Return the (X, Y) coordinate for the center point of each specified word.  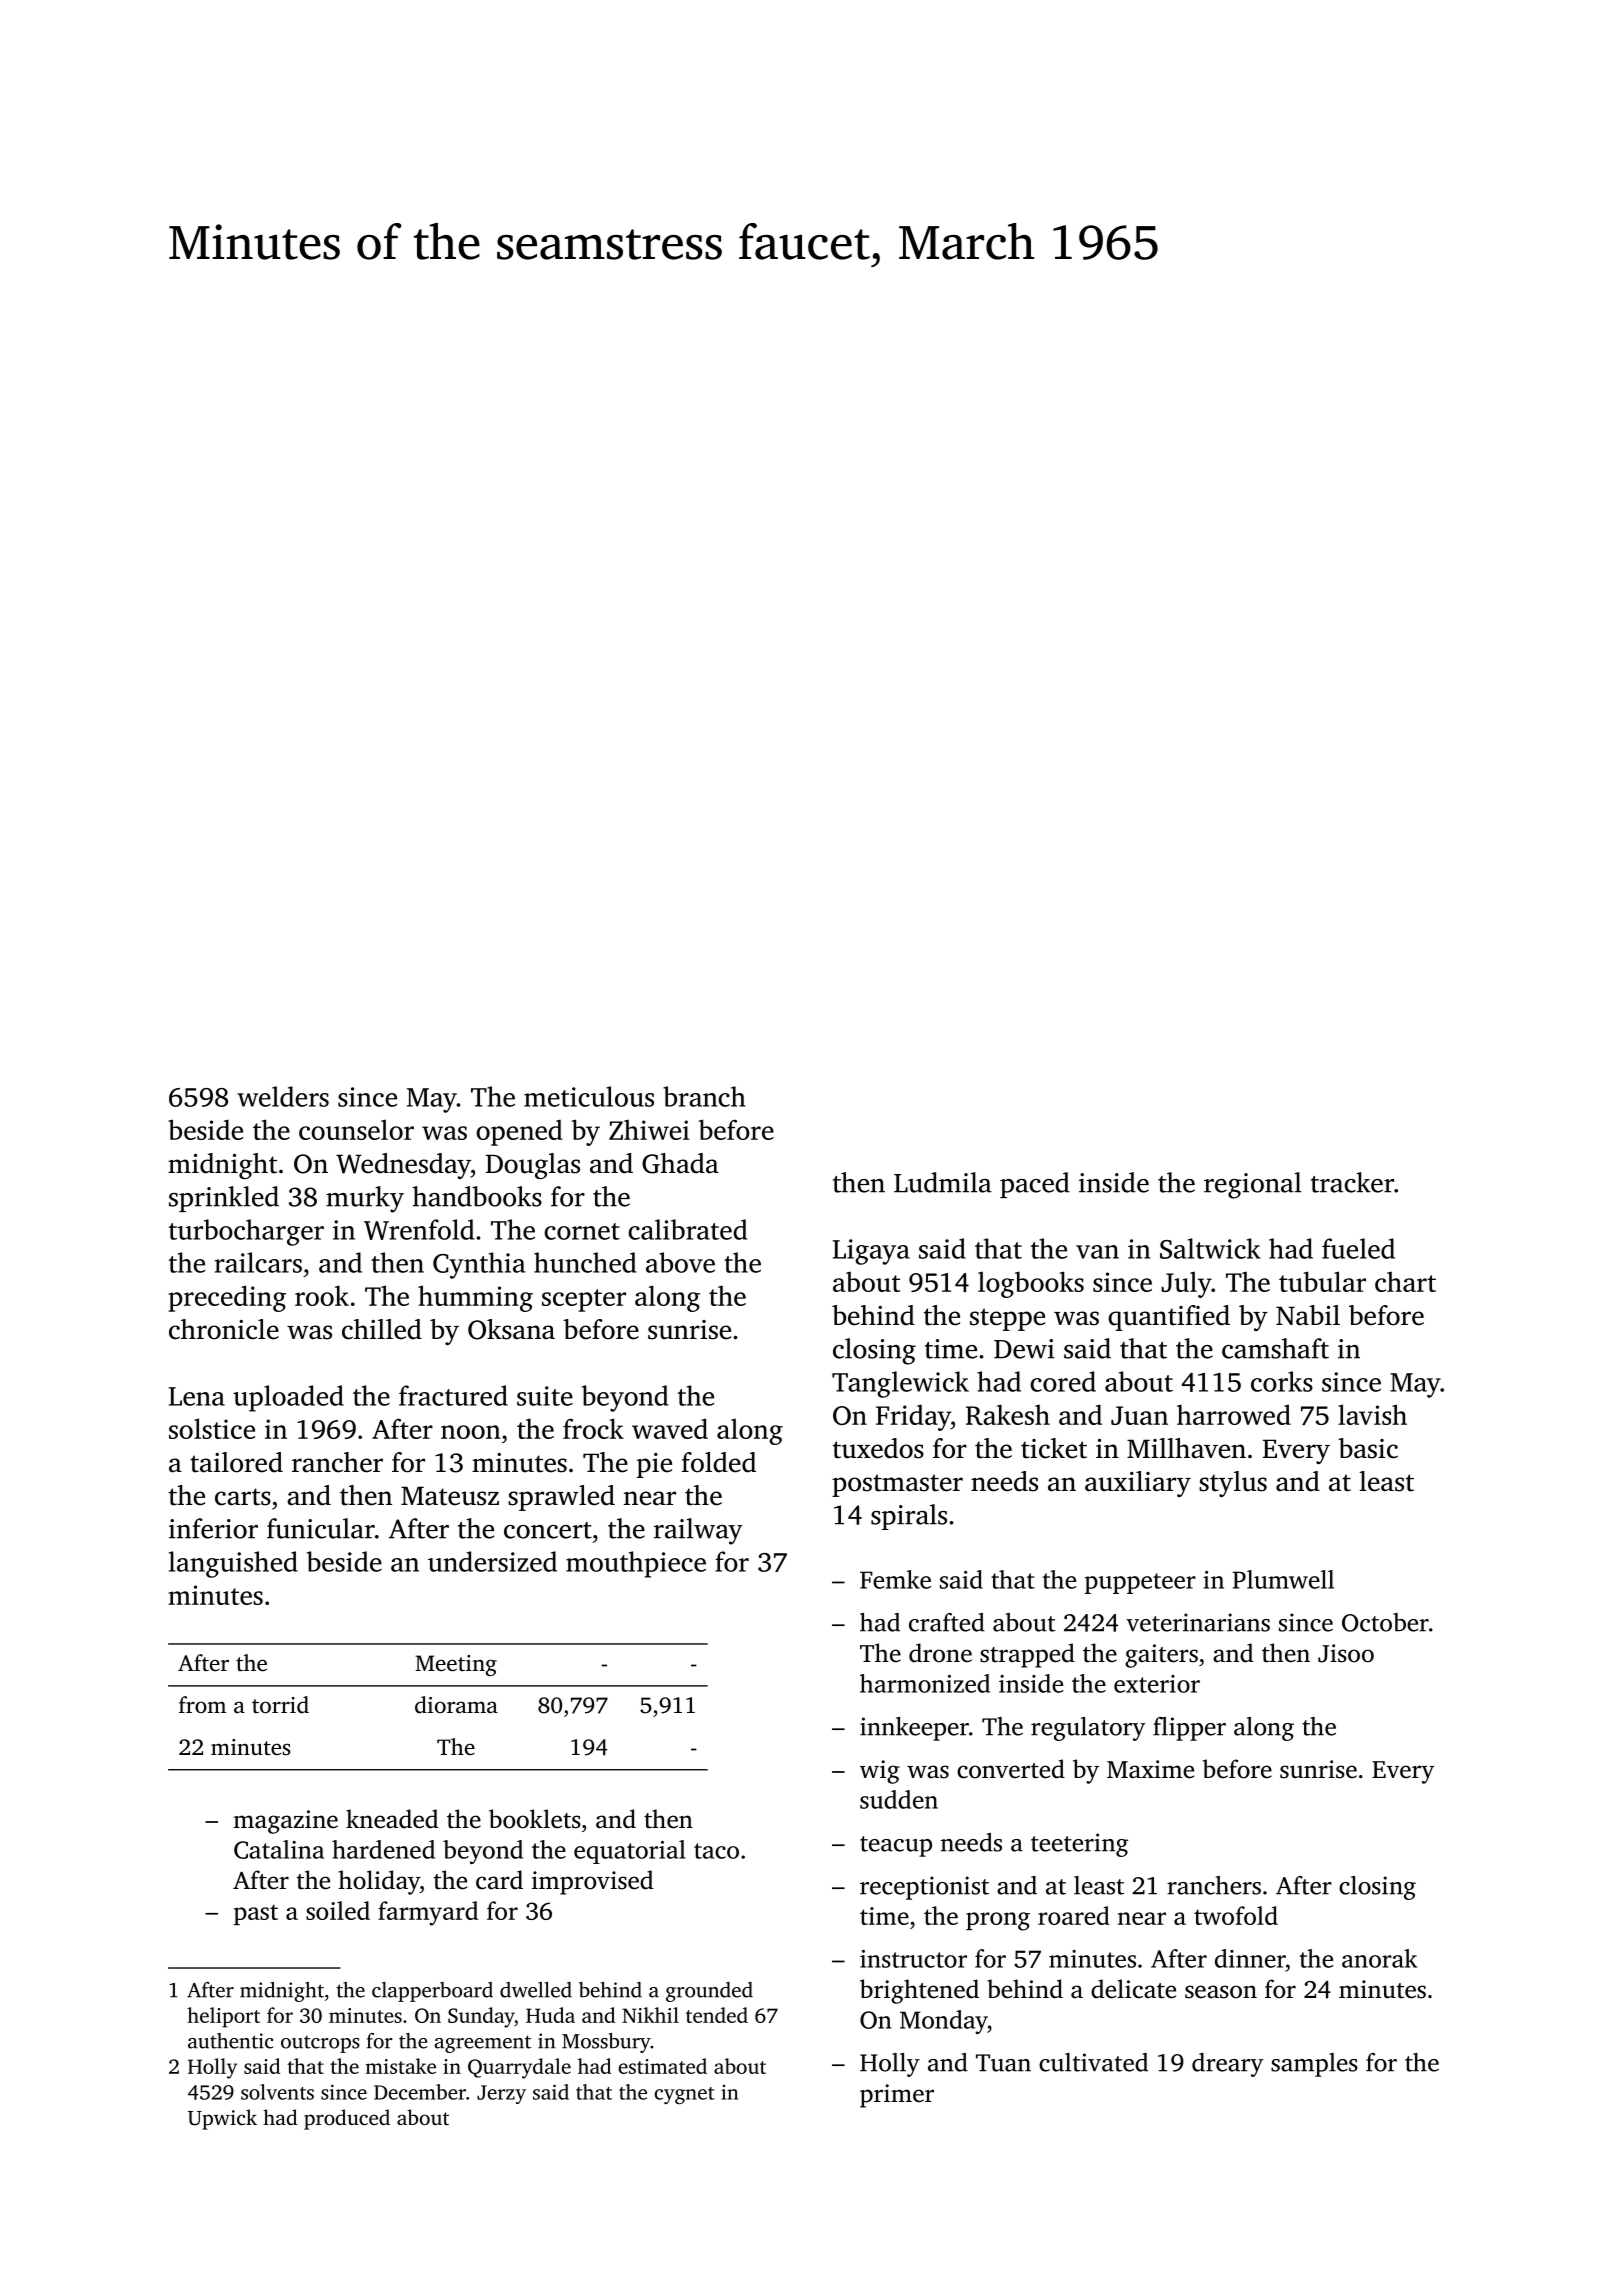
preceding (227, 1298)
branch (704, 1096)
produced (347, 2119)
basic (1368, 1448)
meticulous (589, 1096)
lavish (1372, 1414)
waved (670, 1428)
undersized (492, 1561)
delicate (1133, 1989)
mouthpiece (636, 1564)
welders (283, 1096)
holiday (379, 1882)
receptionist (924, 1888)
